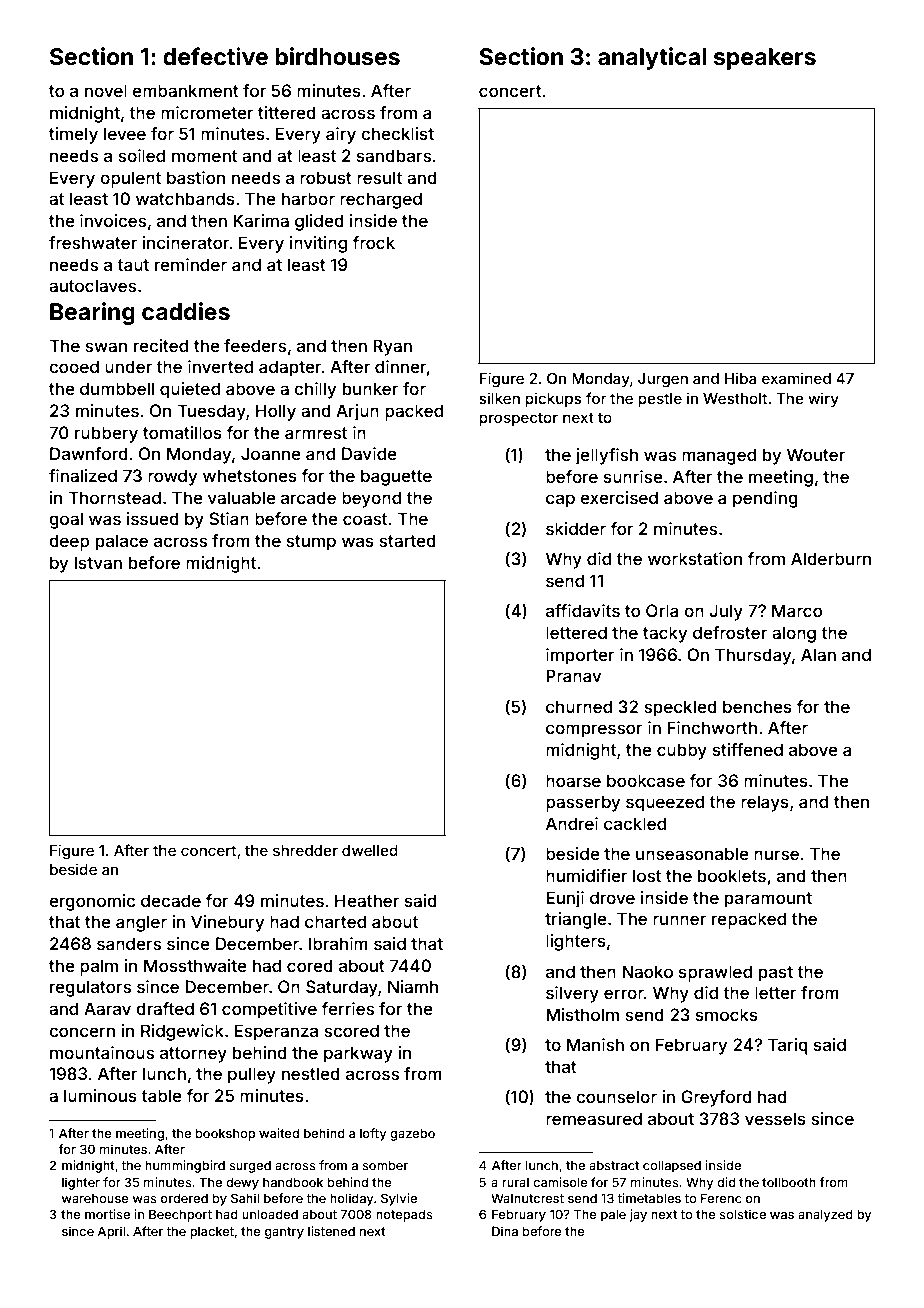 Image resolution: width=924 pixels, height=1308 pixels. What do you see at coordinates (735, 398) in the page?
I see `Westholt` at bounding box center [735, 398].
